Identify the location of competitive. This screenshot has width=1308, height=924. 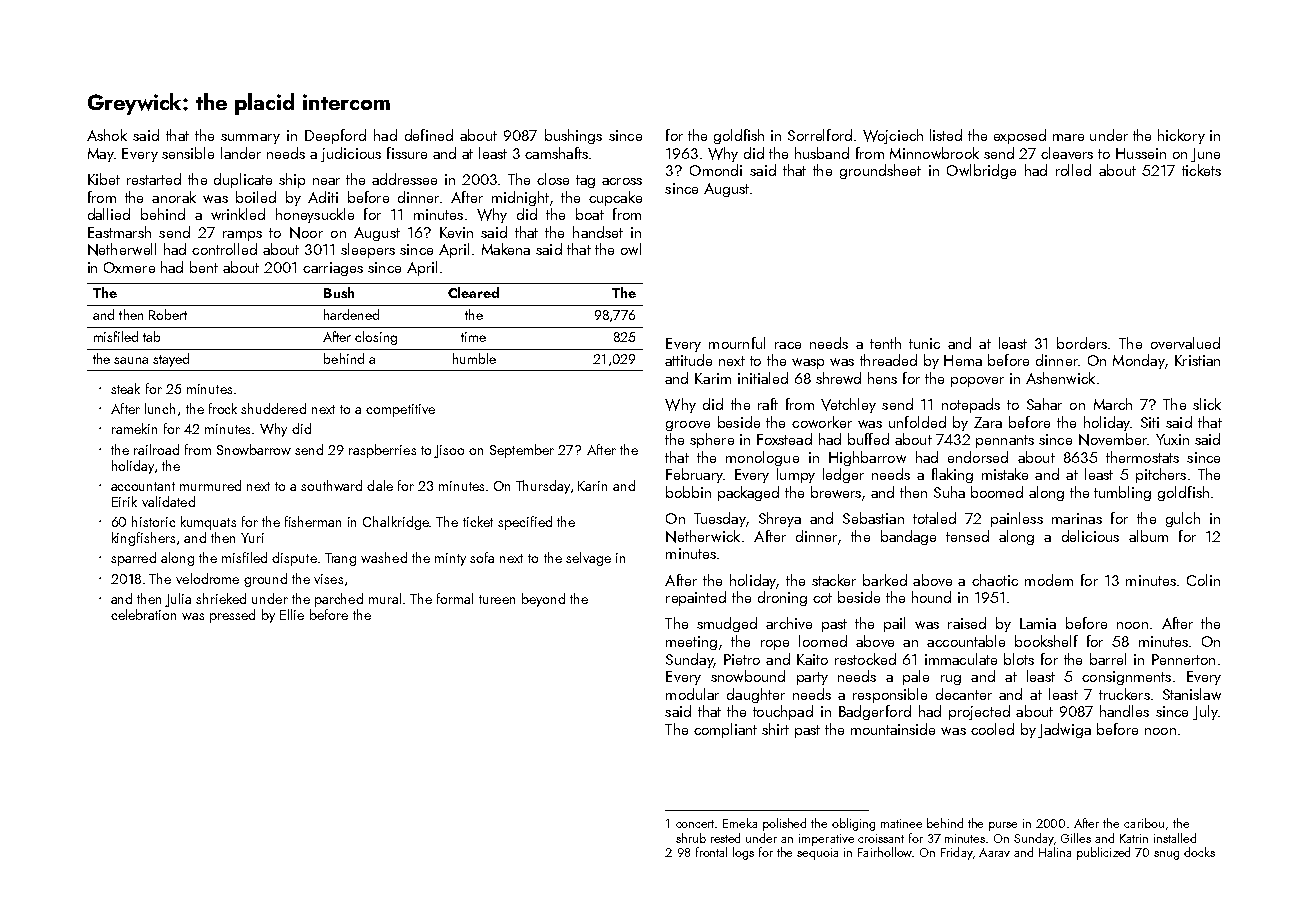
(400, 410).
